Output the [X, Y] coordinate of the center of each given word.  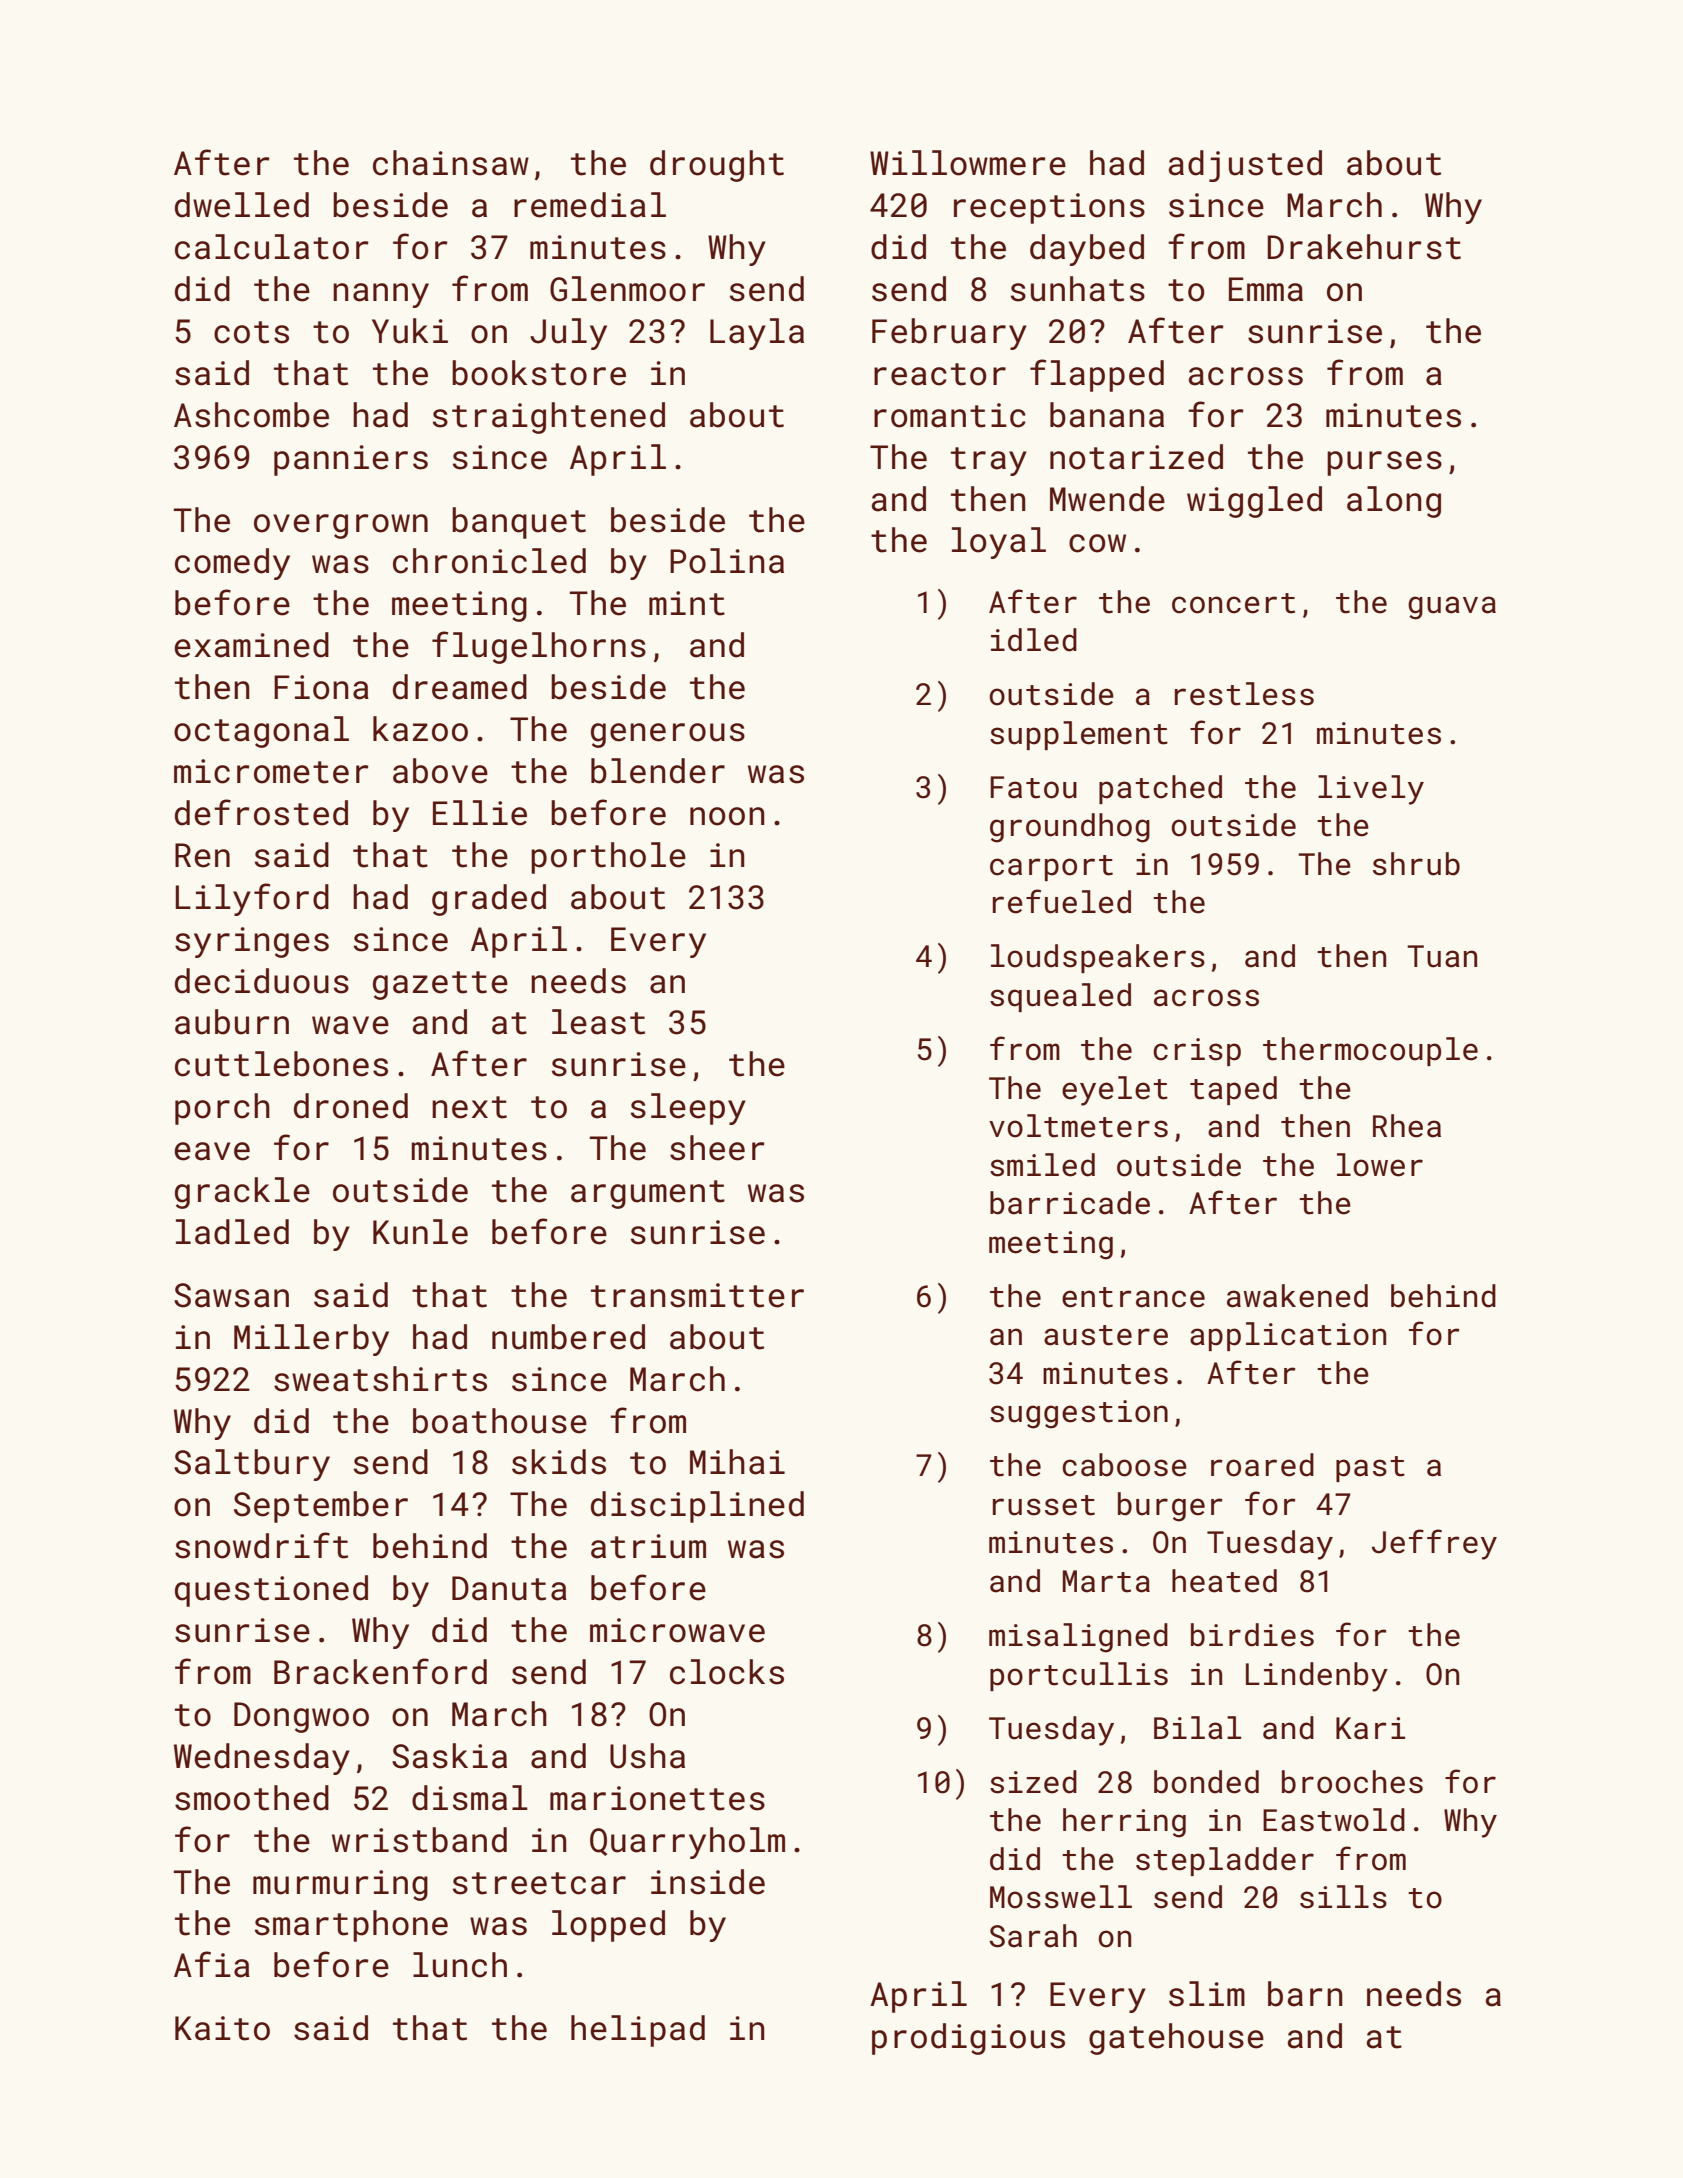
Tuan [1442, 956]
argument [648, 1194]
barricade [1070, 1203]
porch [222, 1109]
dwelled [242, 205]
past [1370, 1469]
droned [351, 1106]
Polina [727, 561]
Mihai [737, 1462]
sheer [717, 1148]
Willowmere [968, 163]
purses [1384, 463]
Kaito [222, 2028]
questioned [271, 1591]
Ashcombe [251, 415]
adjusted [1245, 166]
